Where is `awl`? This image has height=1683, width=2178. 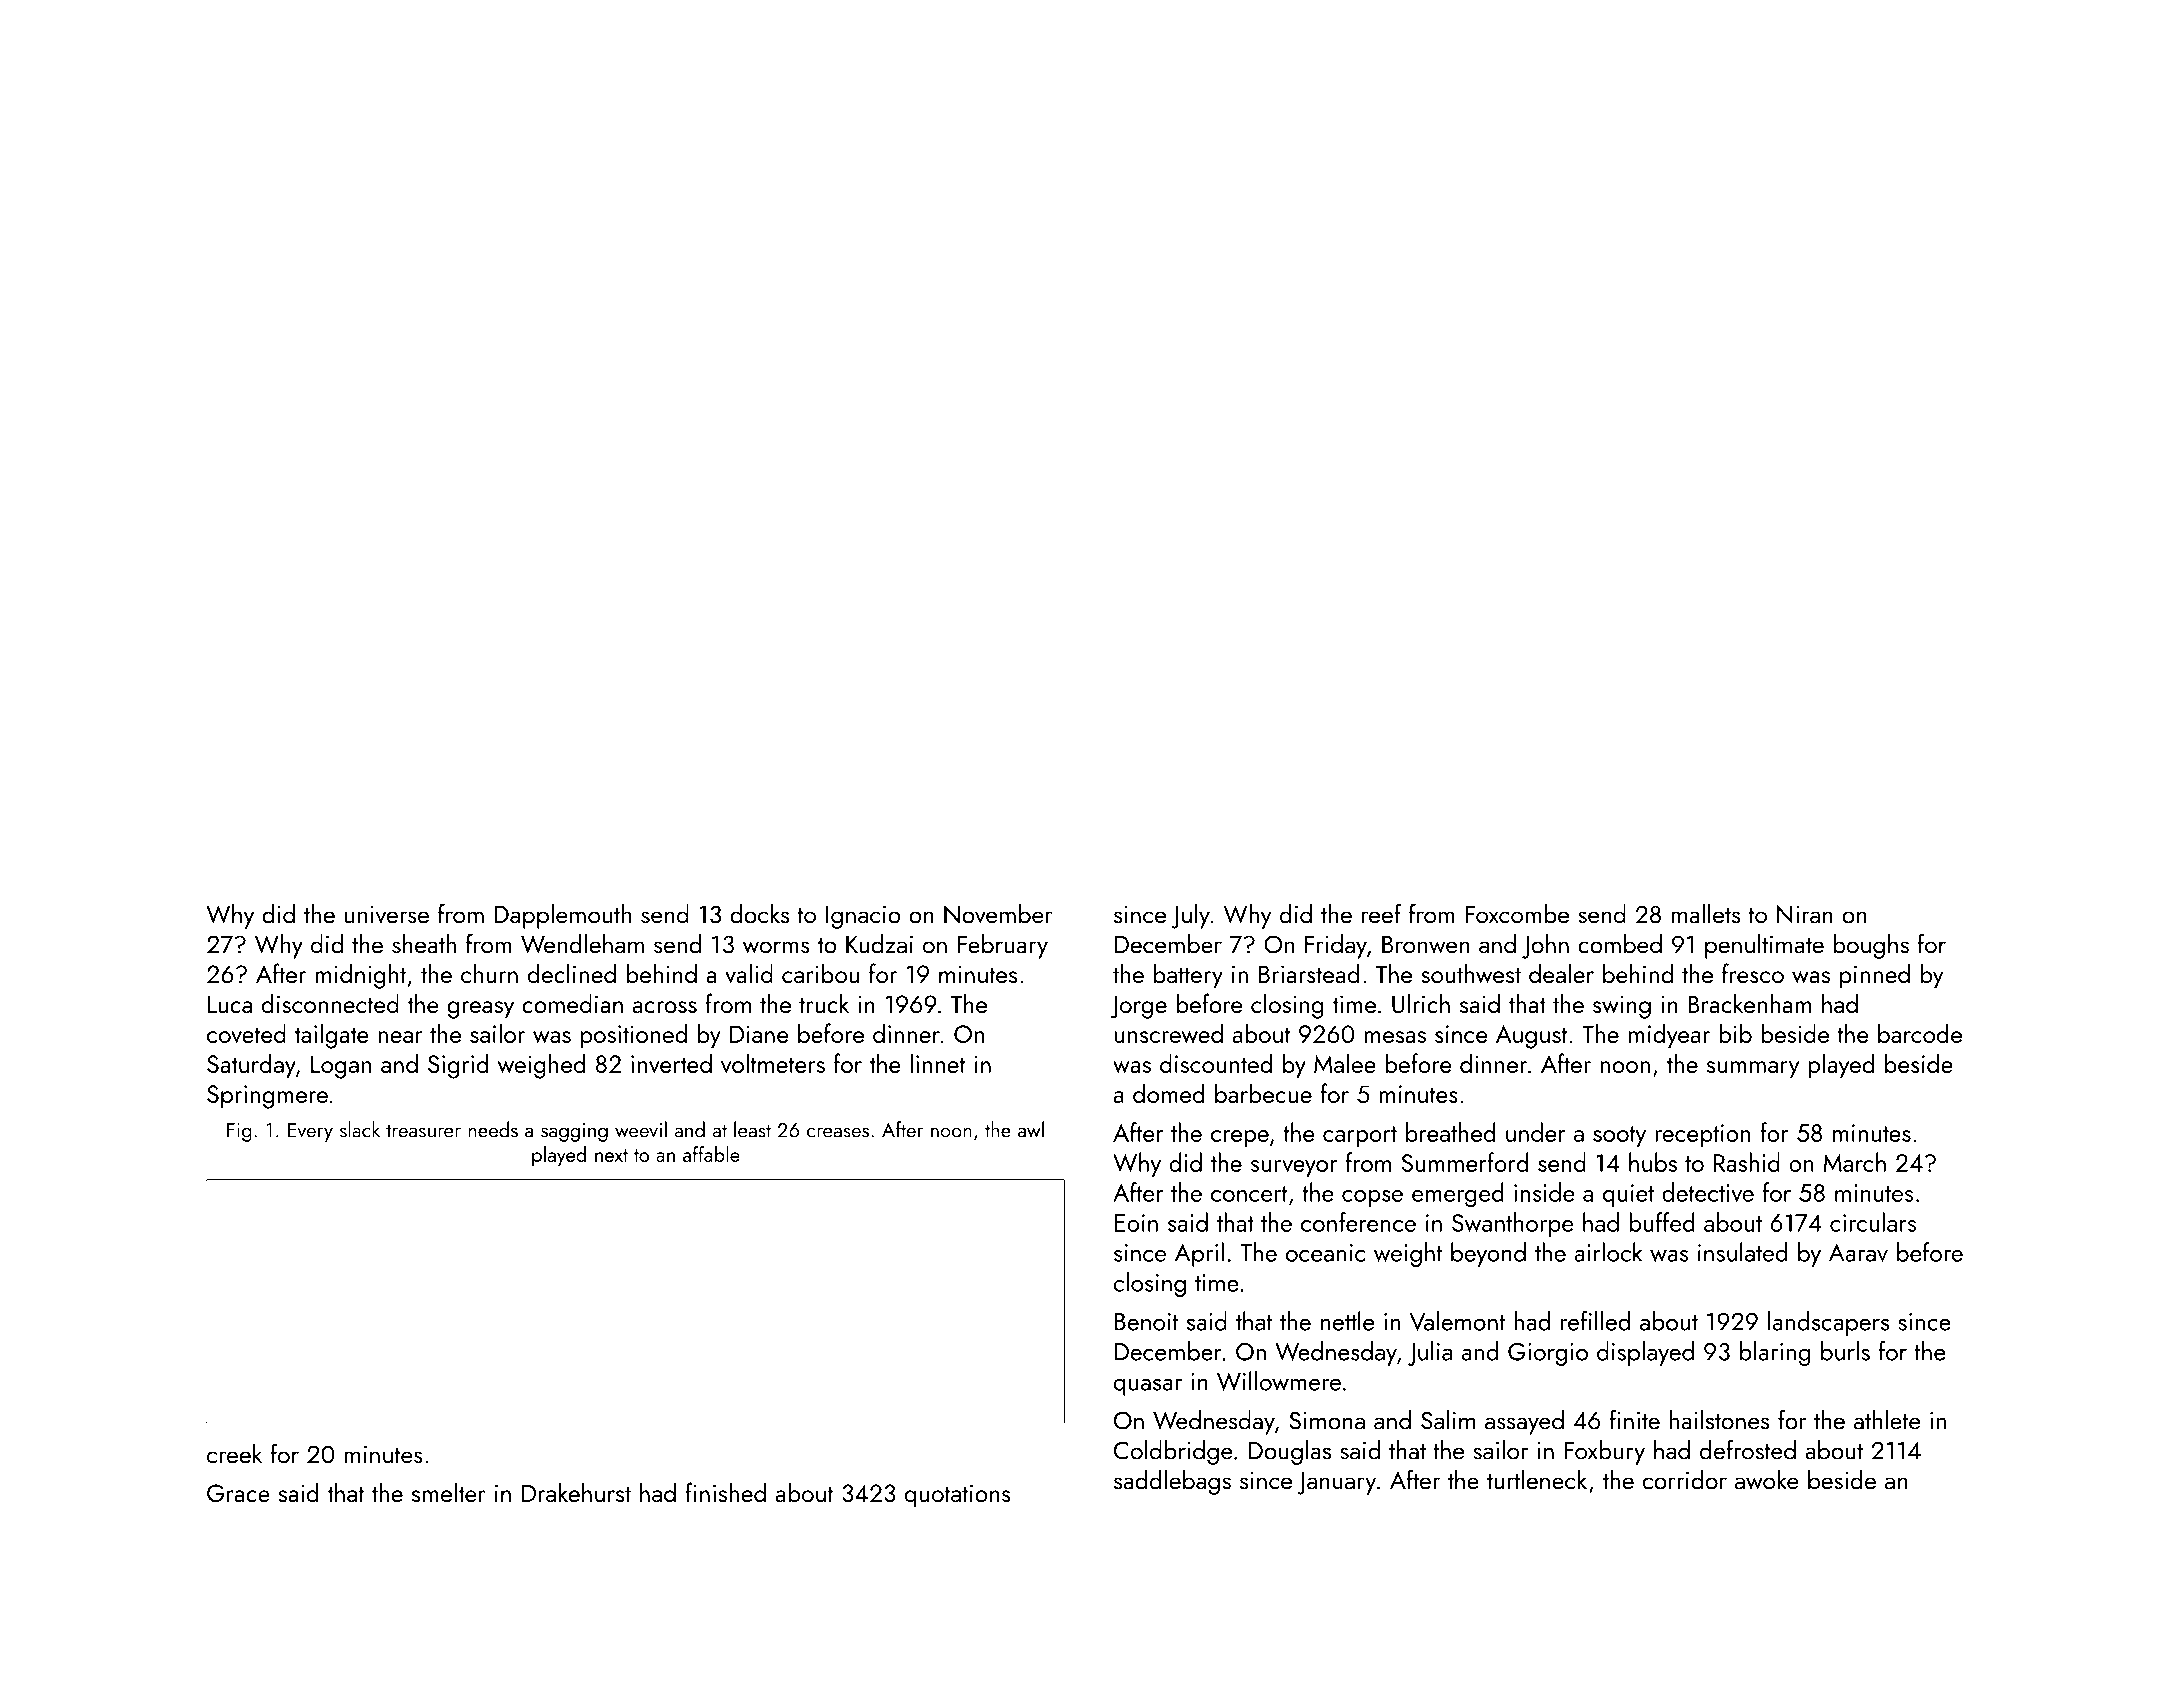 awl is located at coordinates (1031, 1129).
